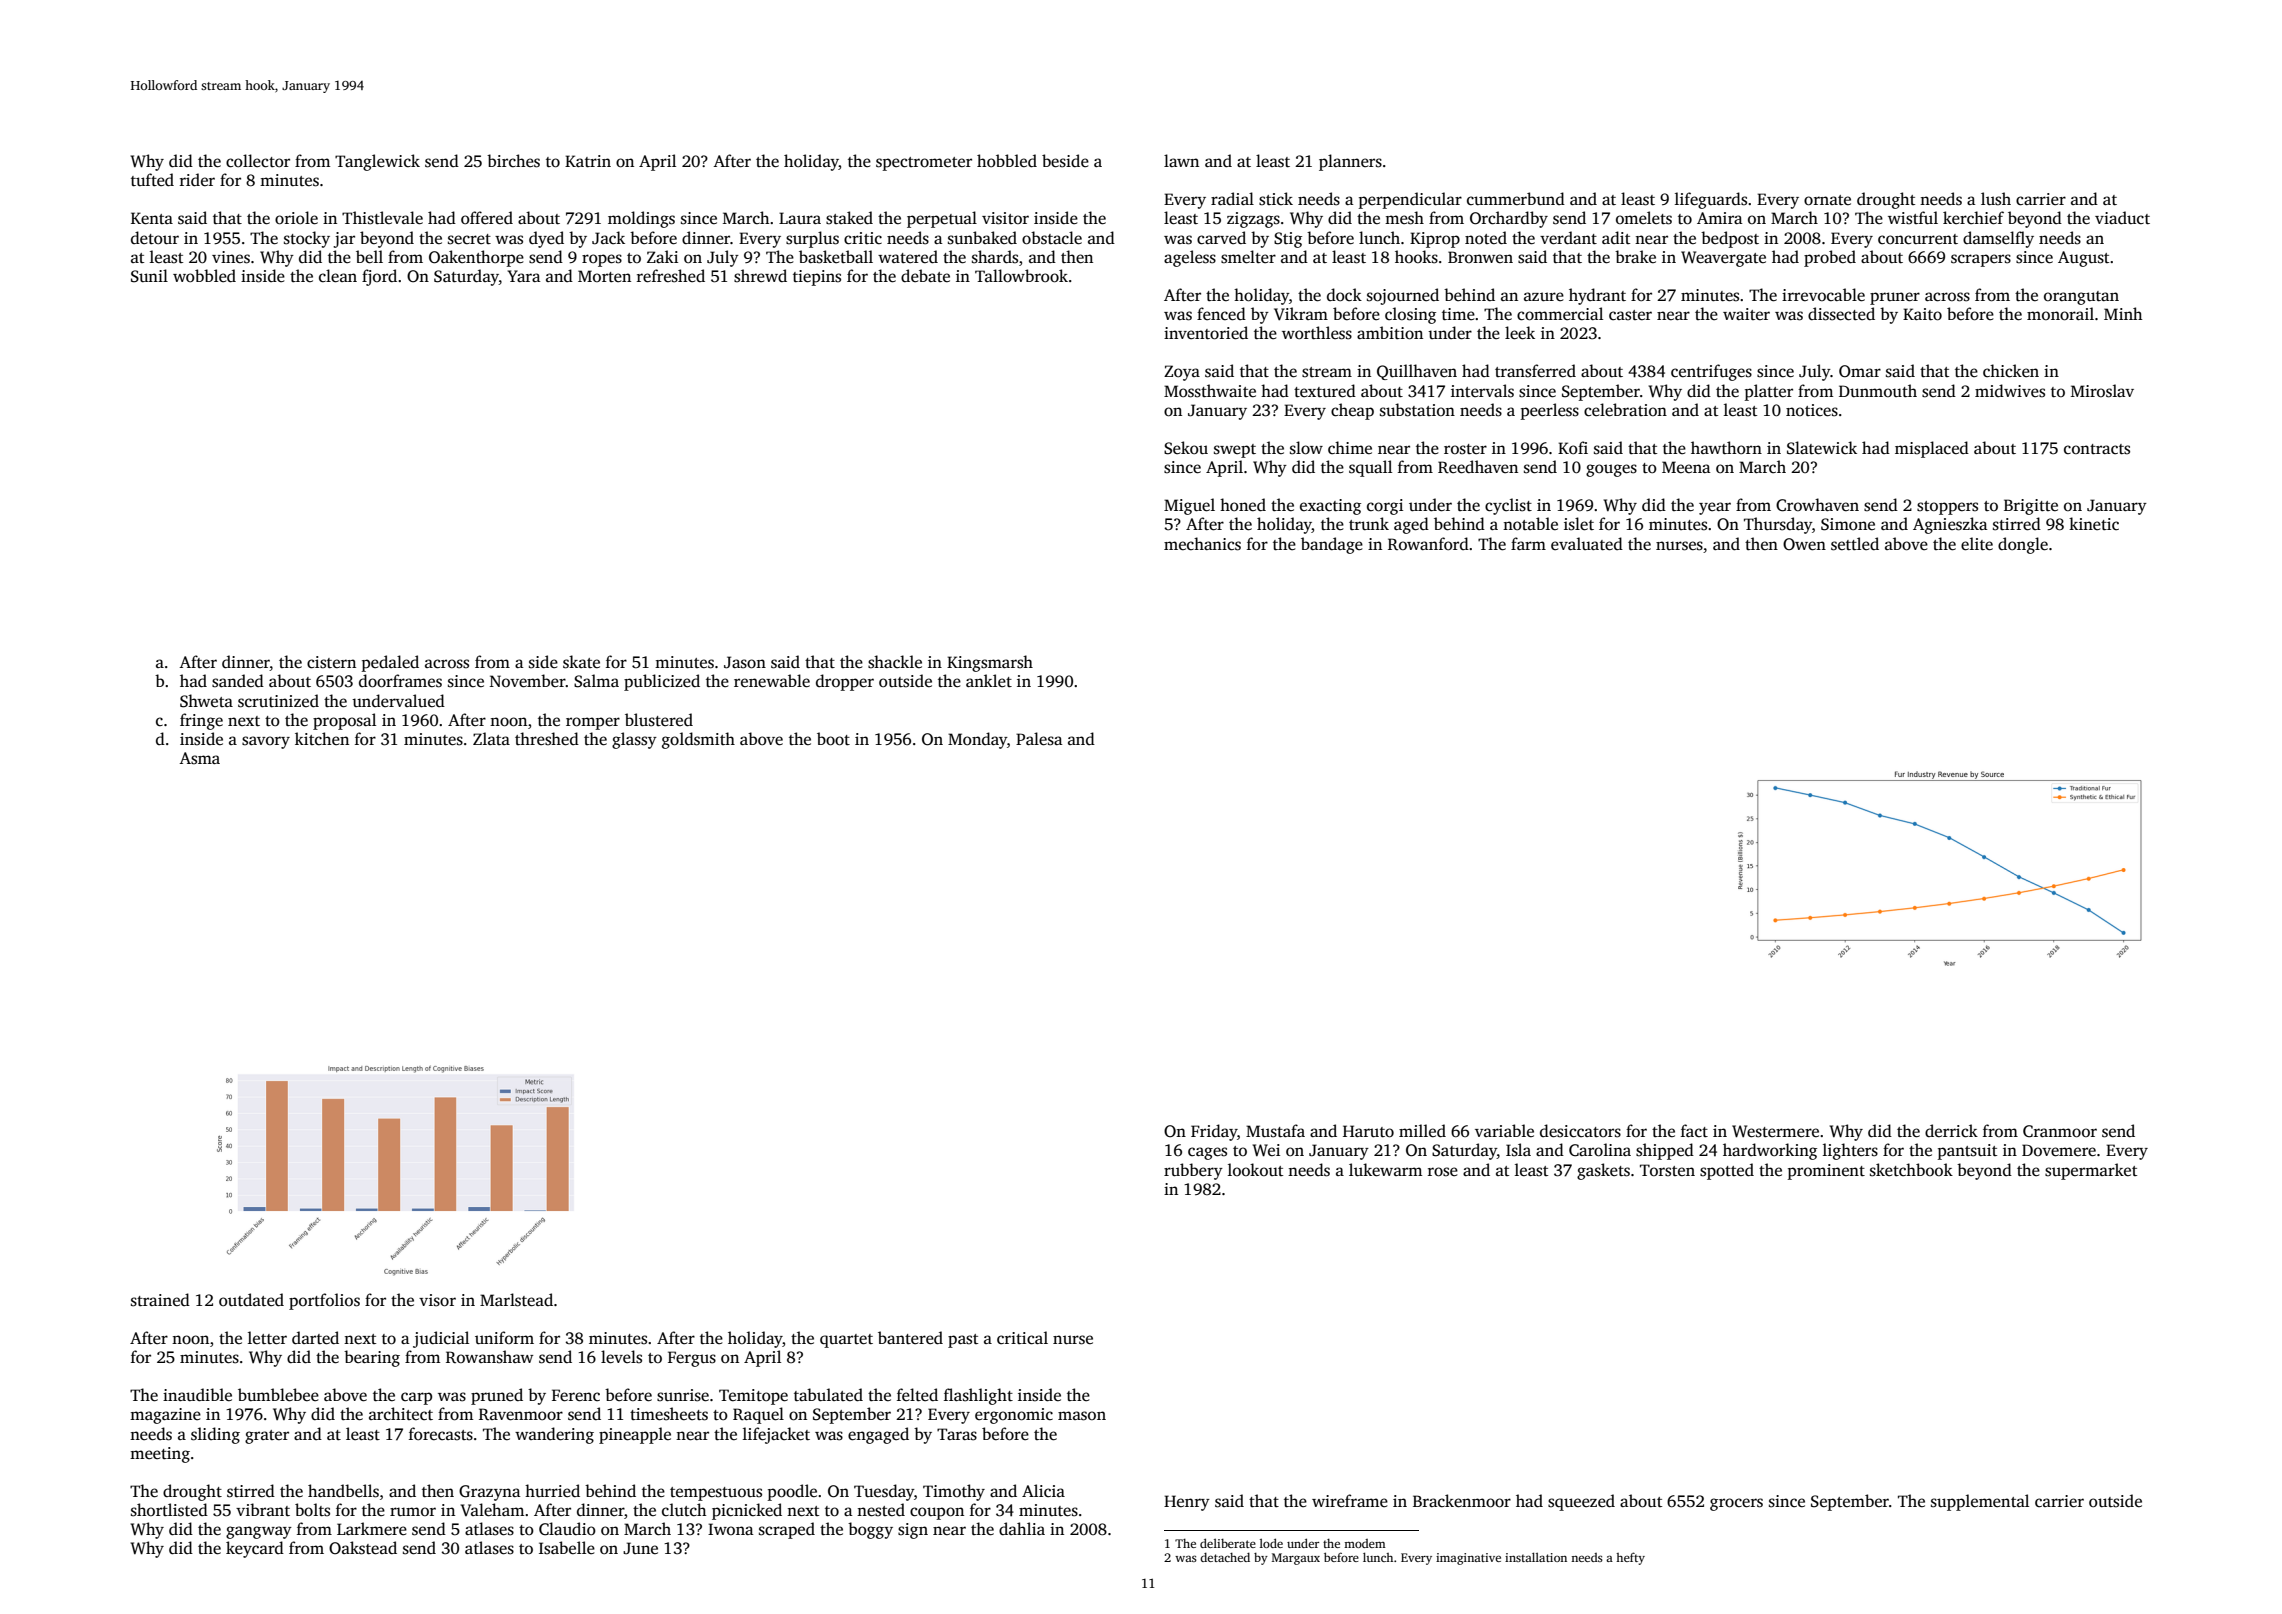 Image resolution: width=2282 pixels, height=1614 pixels. I want to click on Iwona, so click(731, 1529).
